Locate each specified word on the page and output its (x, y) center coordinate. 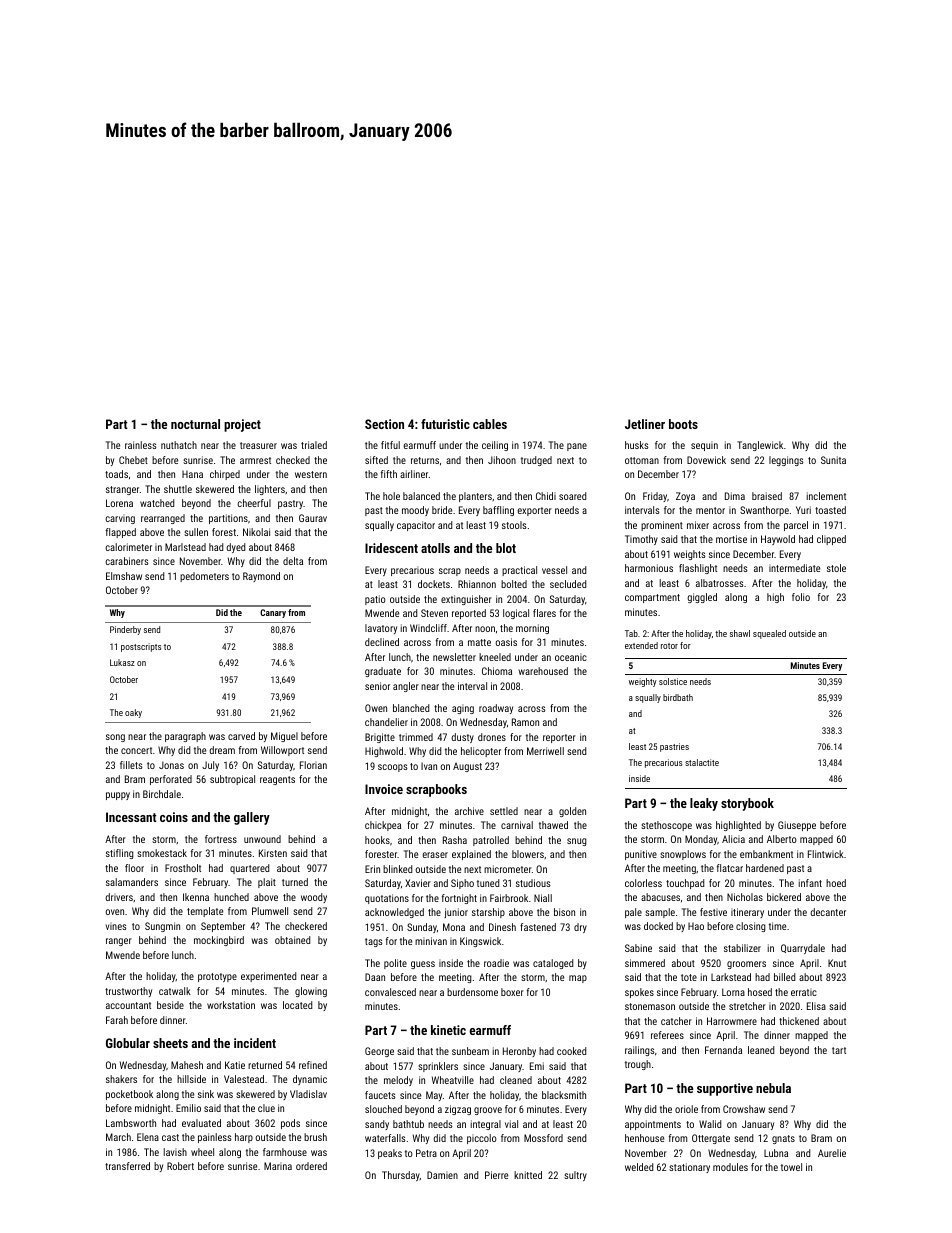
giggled (702, 598)
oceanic (571, 657)
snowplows (683, 855)
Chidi (546, 496)
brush (315, 1137)
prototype (217, 977)
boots (683, 424)
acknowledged (394, 913)
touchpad (685, 884)
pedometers (204, 577)
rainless (141, 445)
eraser (435, 855)
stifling (120, 854)
